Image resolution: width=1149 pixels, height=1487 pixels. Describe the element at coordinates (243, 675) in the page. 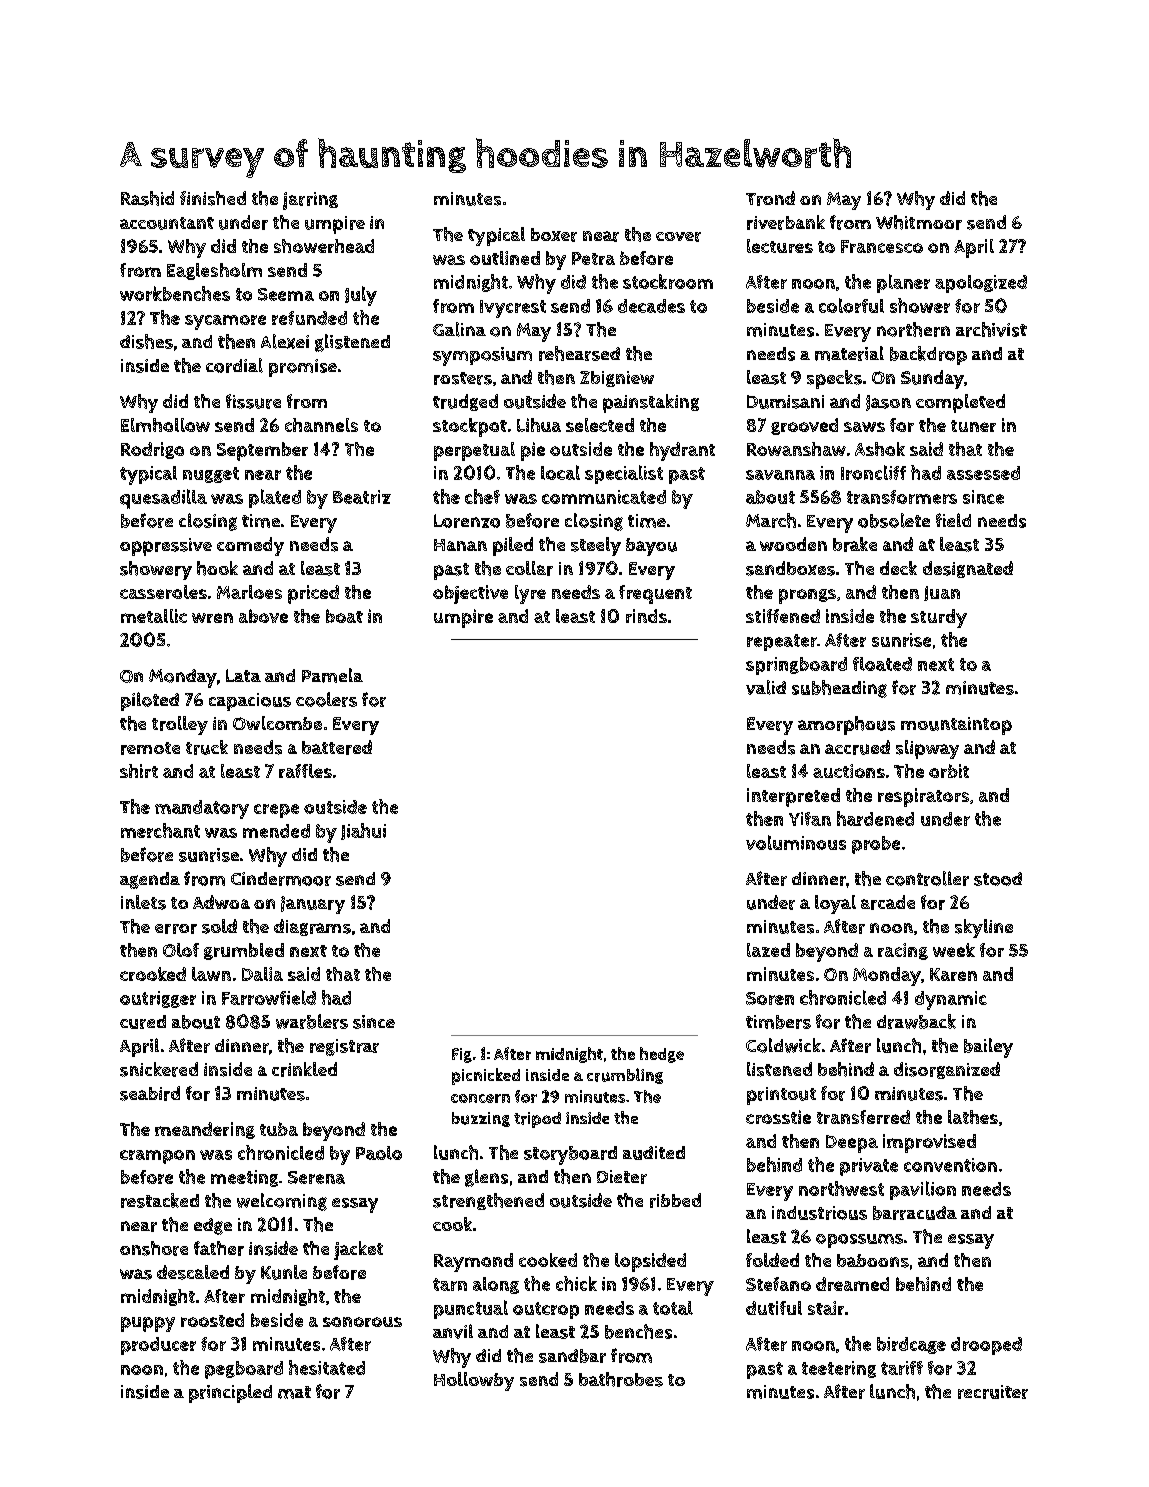

I see `Lata` at that location.
